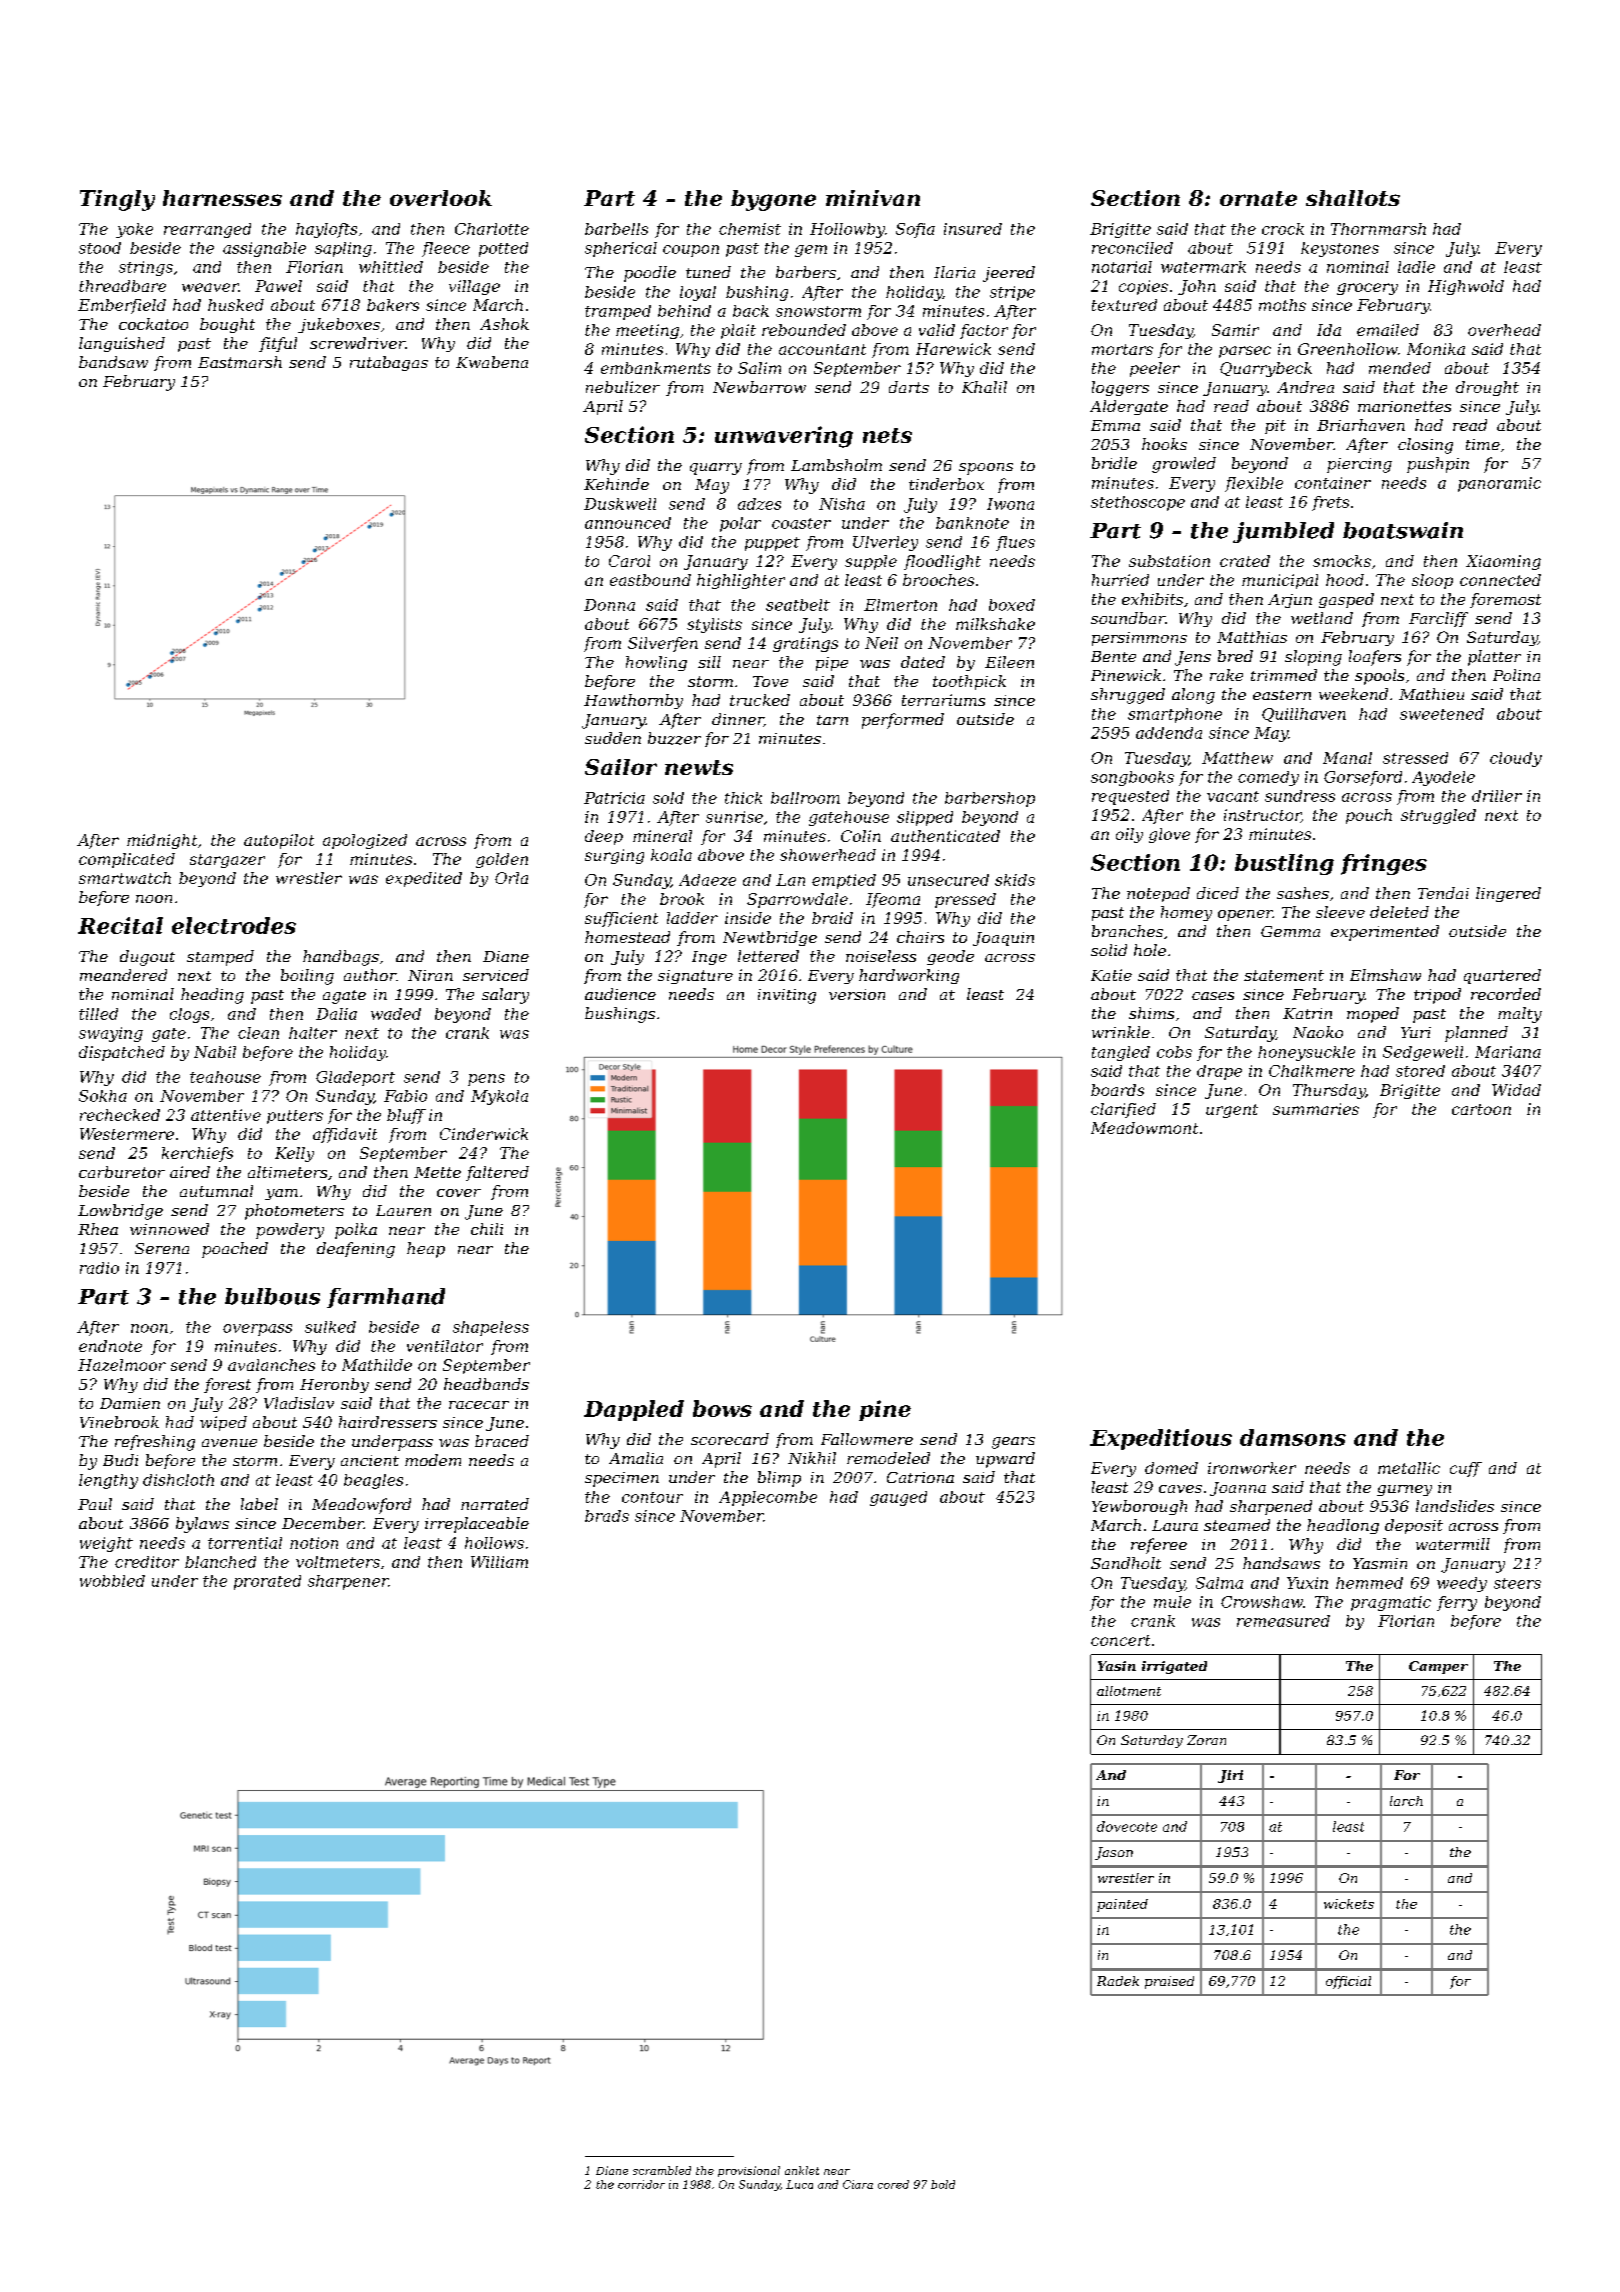 This screenshot has height=2292, width=1620. I want to click on Fallowmere, so click(867, 1439).
